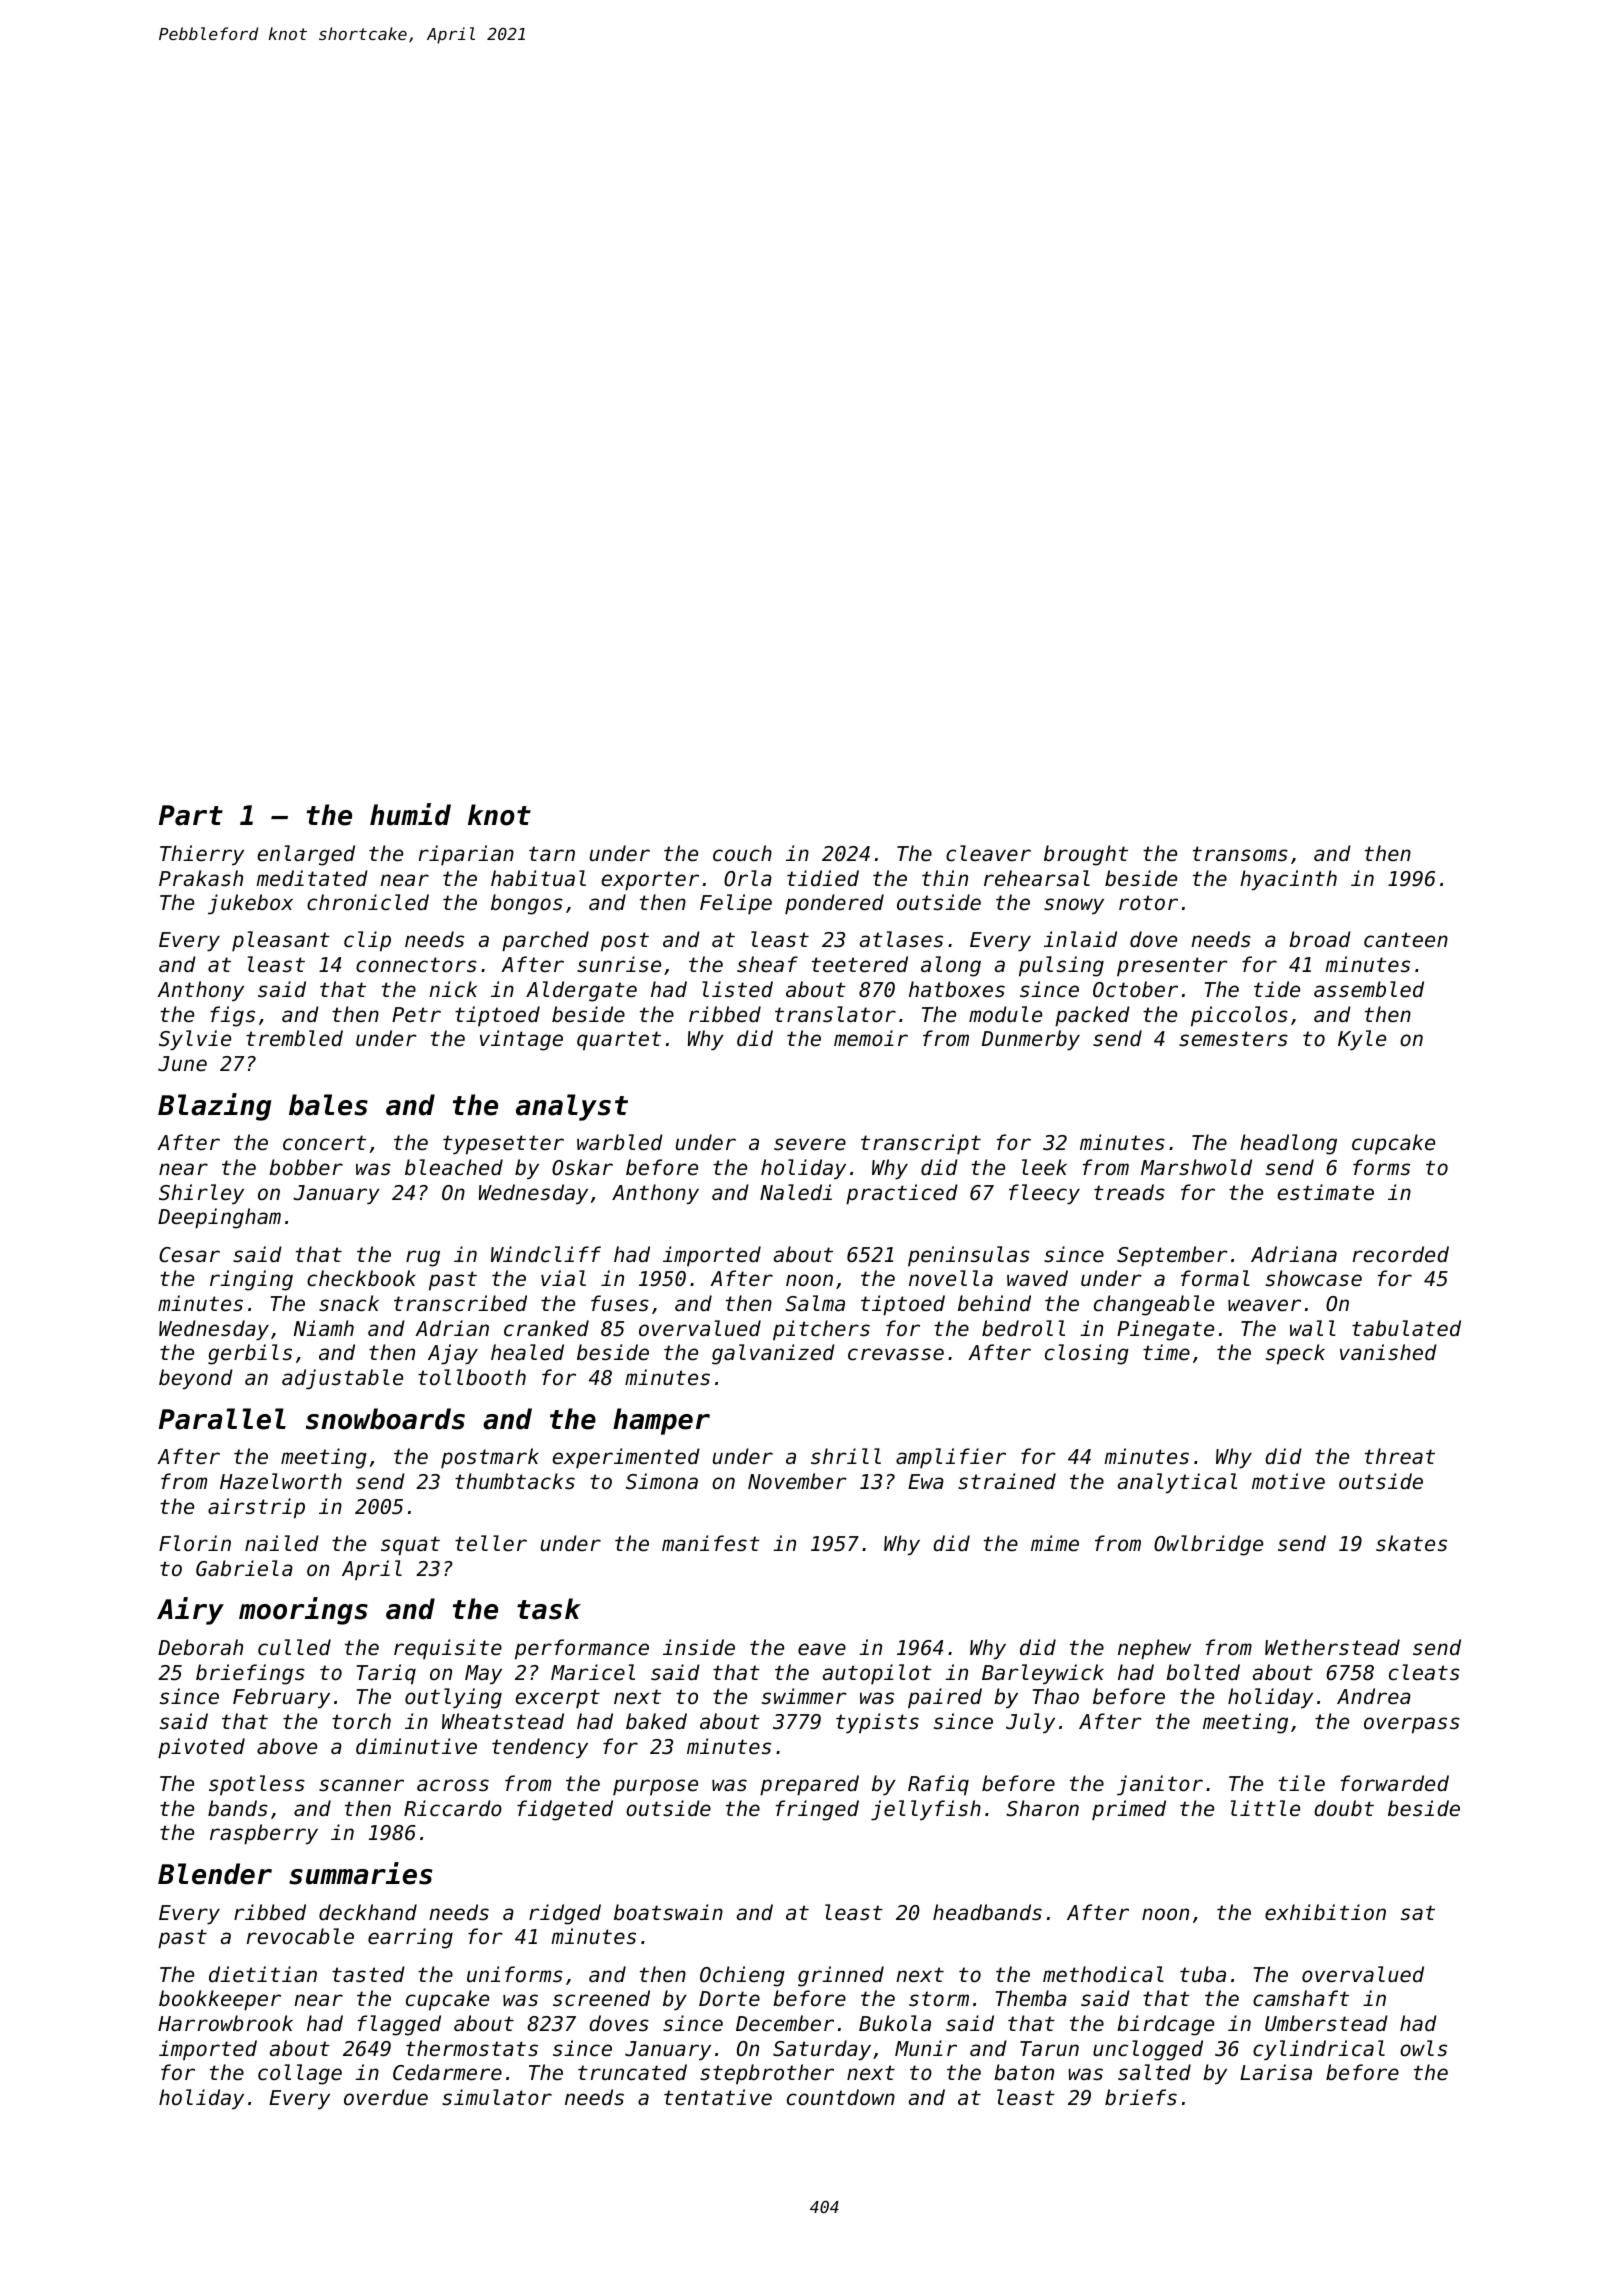  What do you see at coordinates (742, 853) in the screenshot?
I see `couch` at bounding box center [742, 853].
